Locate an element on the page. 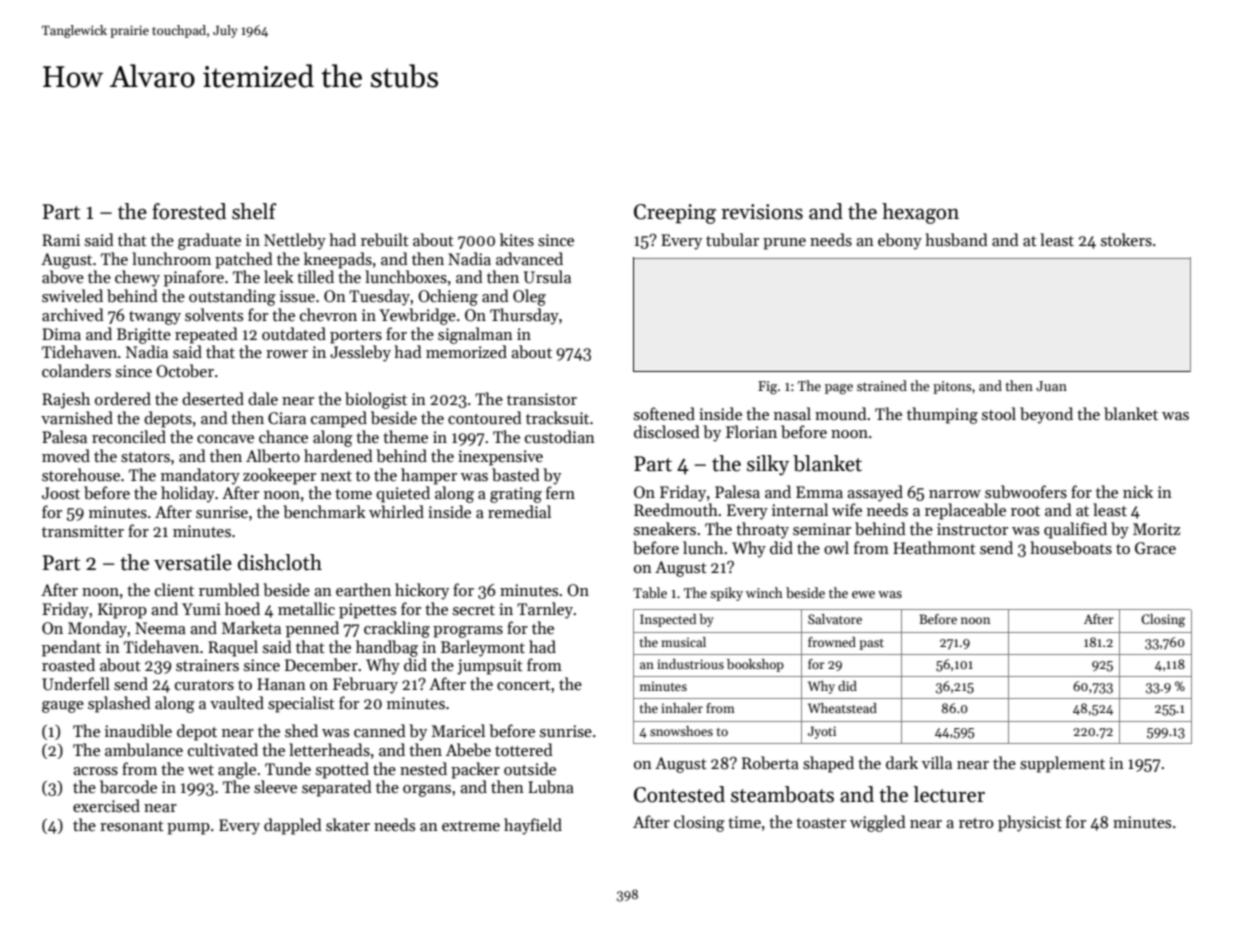  past is located at coordinates (871, 644).
